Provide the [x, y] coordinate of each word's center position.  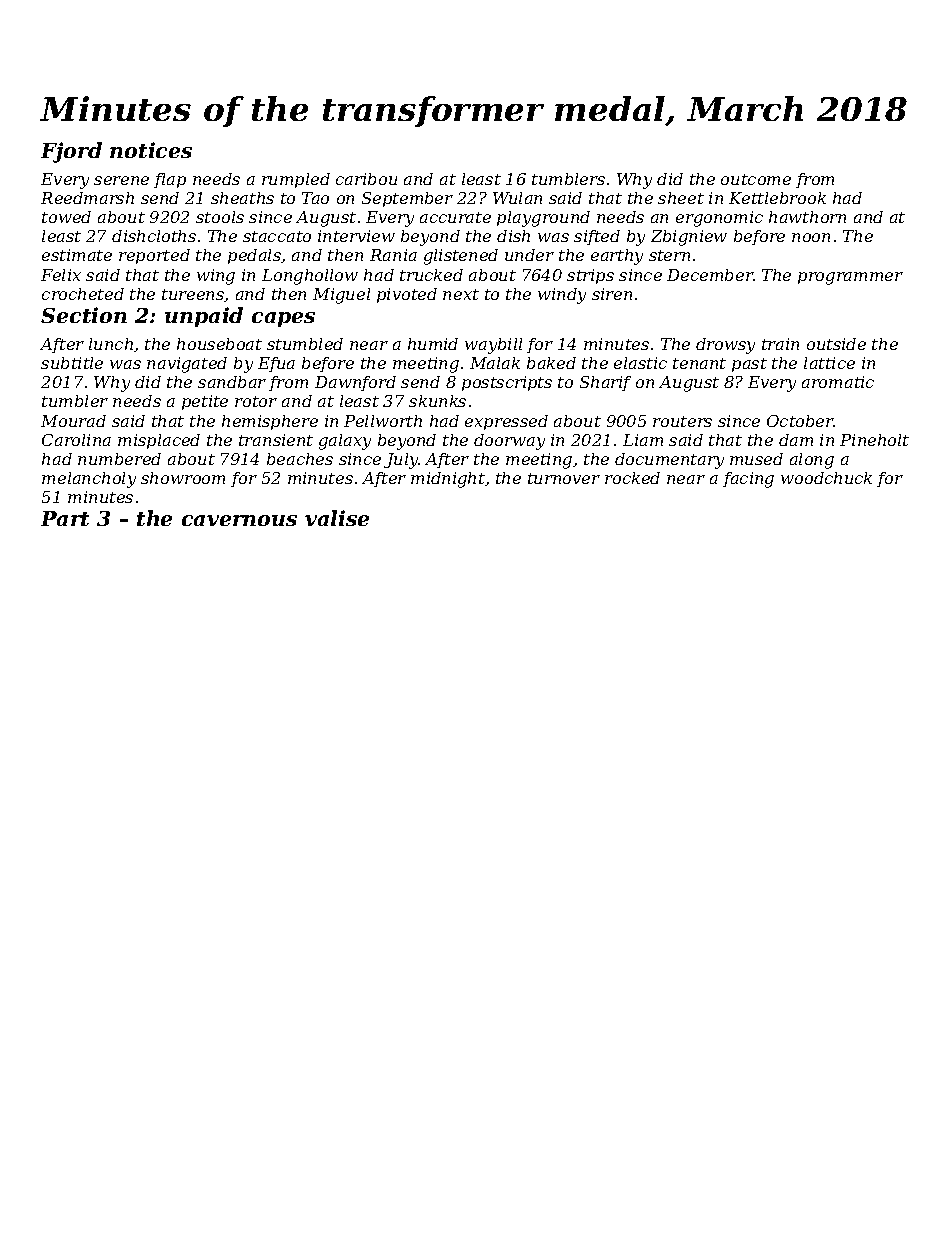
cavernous [239, 520]
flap [170, 180]
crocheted [83, 294]
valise [337, 518]
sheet [681, 198]
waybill [493, 346]
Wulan [517, 198]
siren [612, 294]
